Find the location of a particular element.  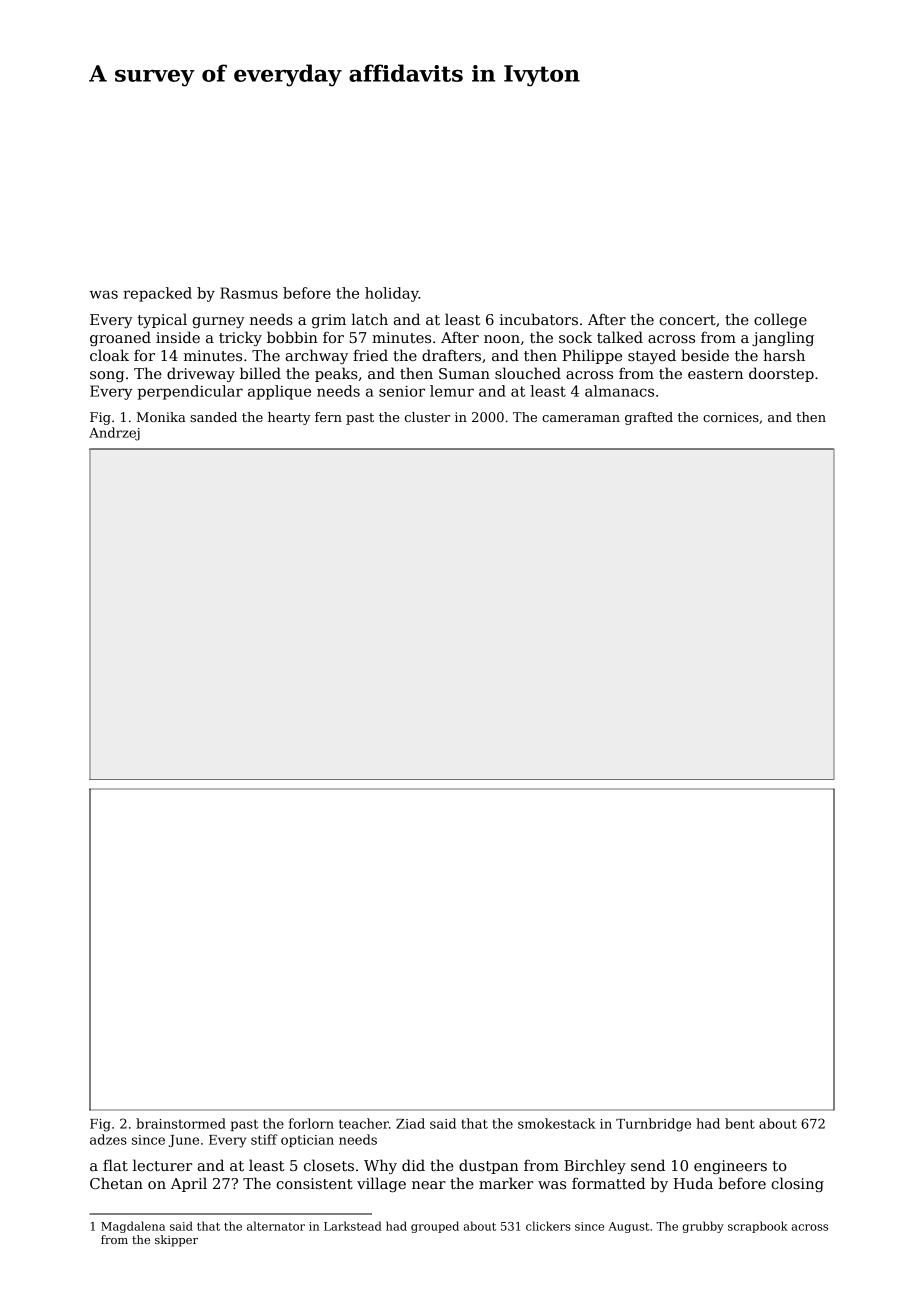

fern is located at coordinates (328, 417).
